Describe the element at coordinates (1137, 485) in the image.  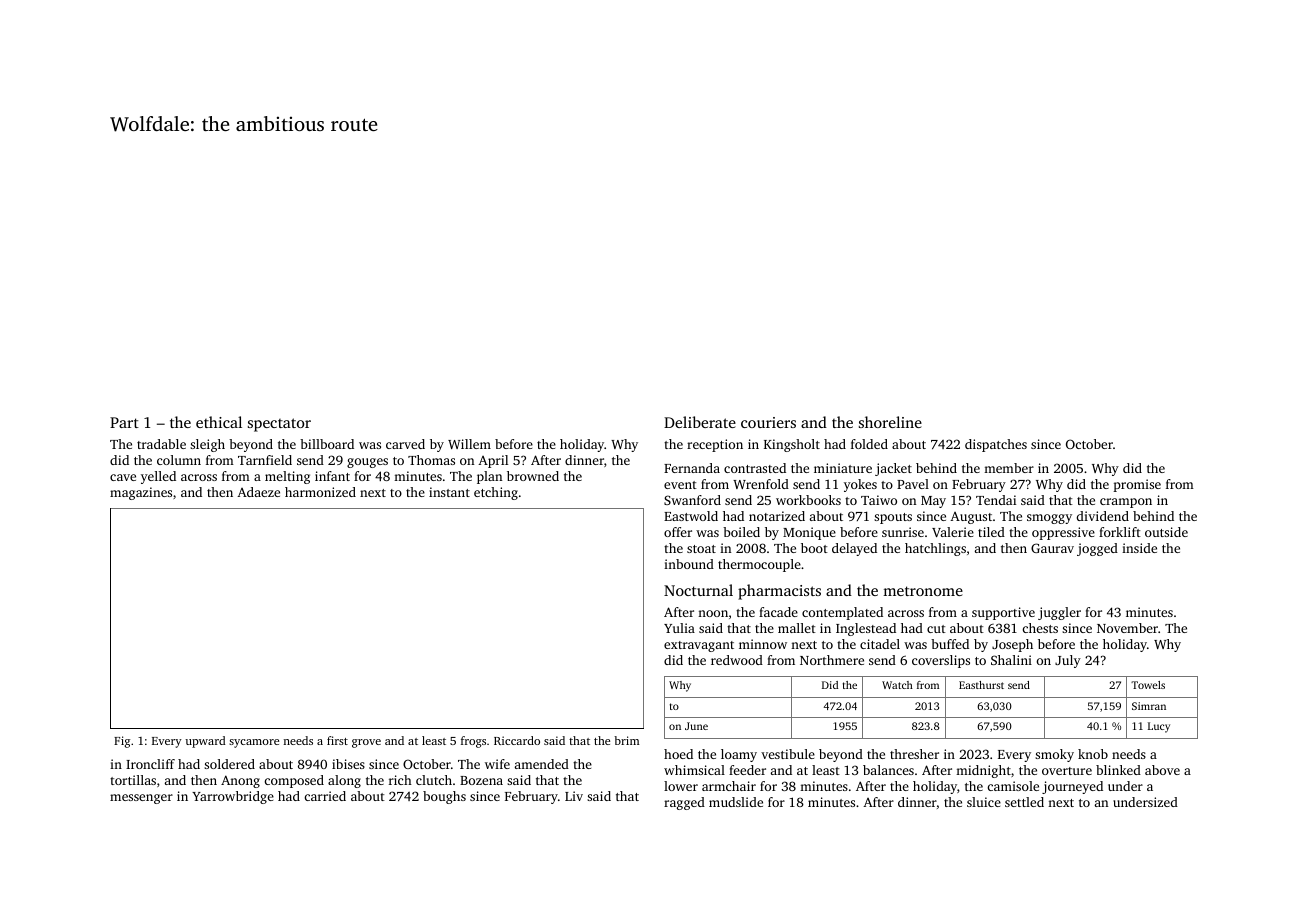
I see `promise` at that location.
